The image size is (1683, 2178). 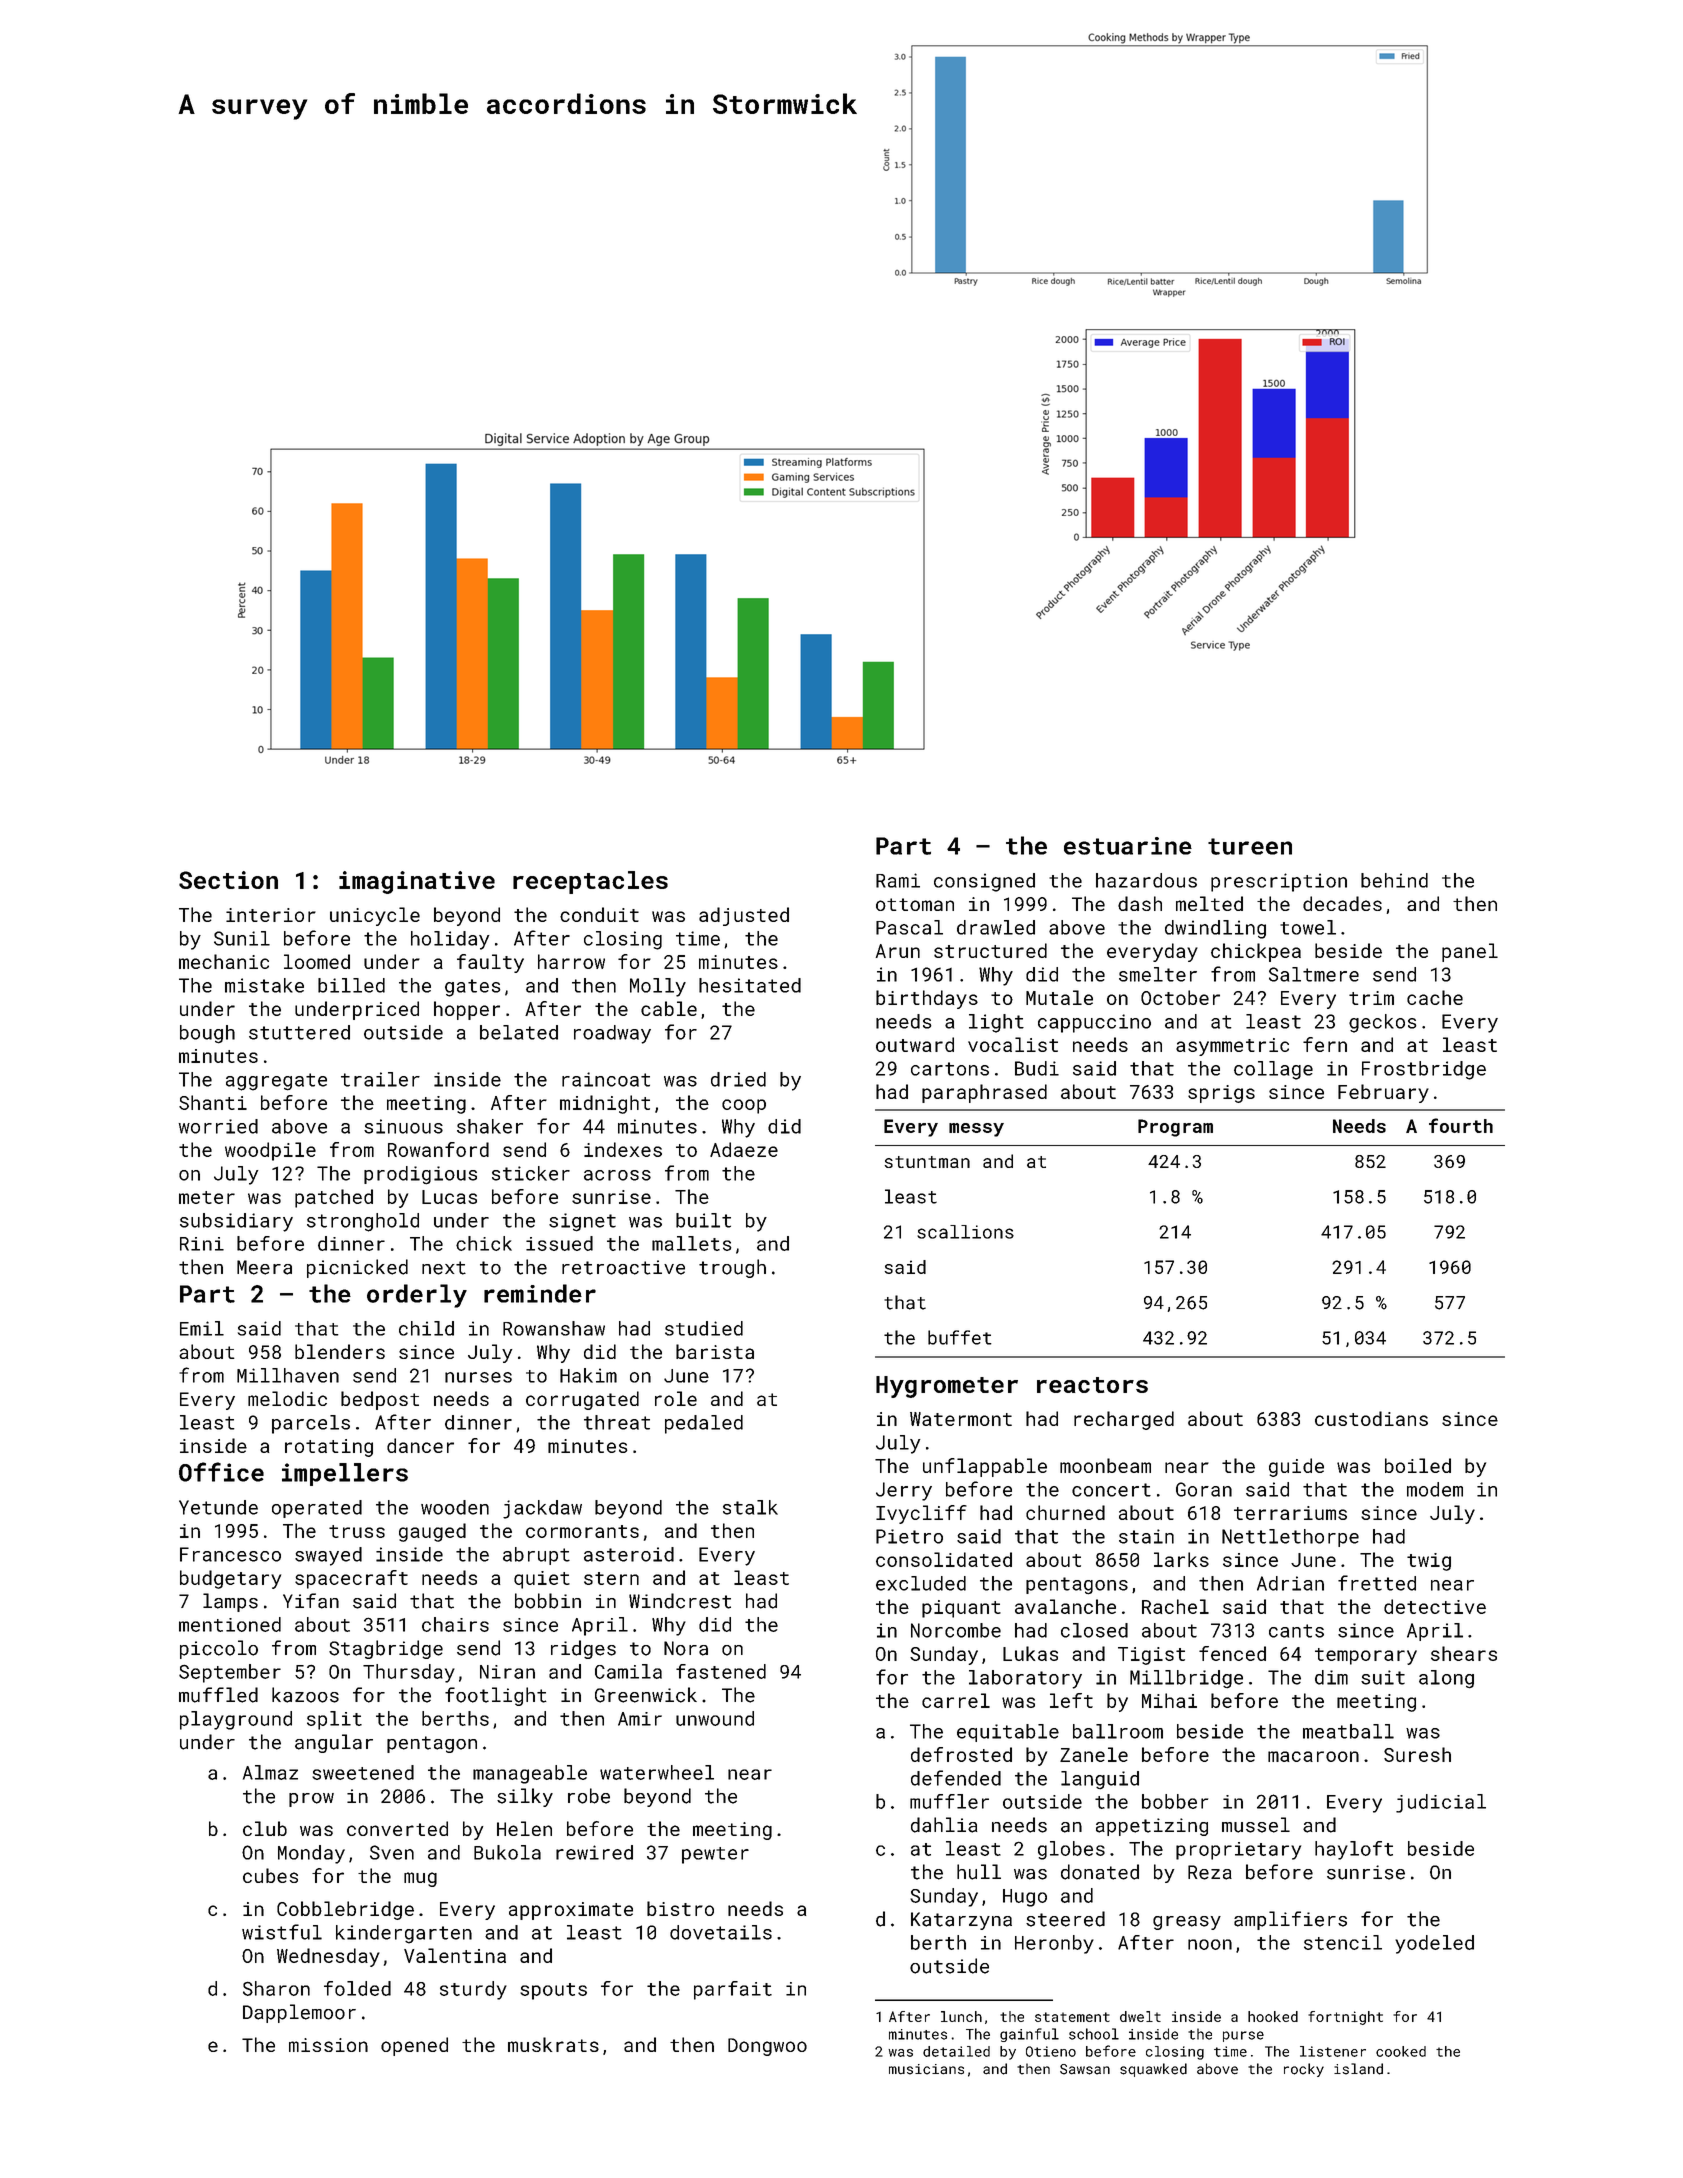 What do you see at coordinates (898, 880) in the page?
I see `Rami` at bounding box center [898, 880].
